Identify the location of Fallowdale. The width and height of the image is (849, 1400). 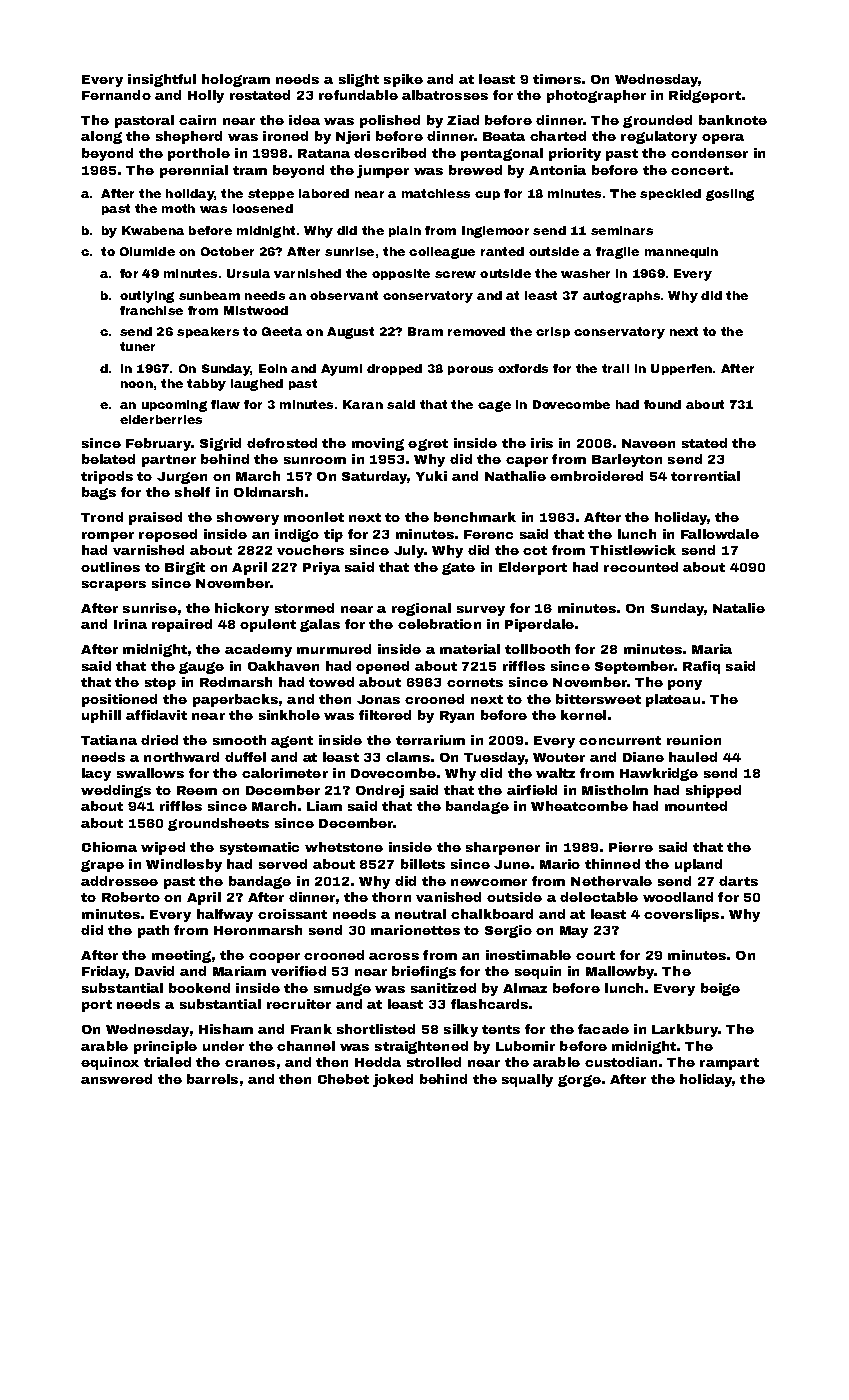
(720, 534).
